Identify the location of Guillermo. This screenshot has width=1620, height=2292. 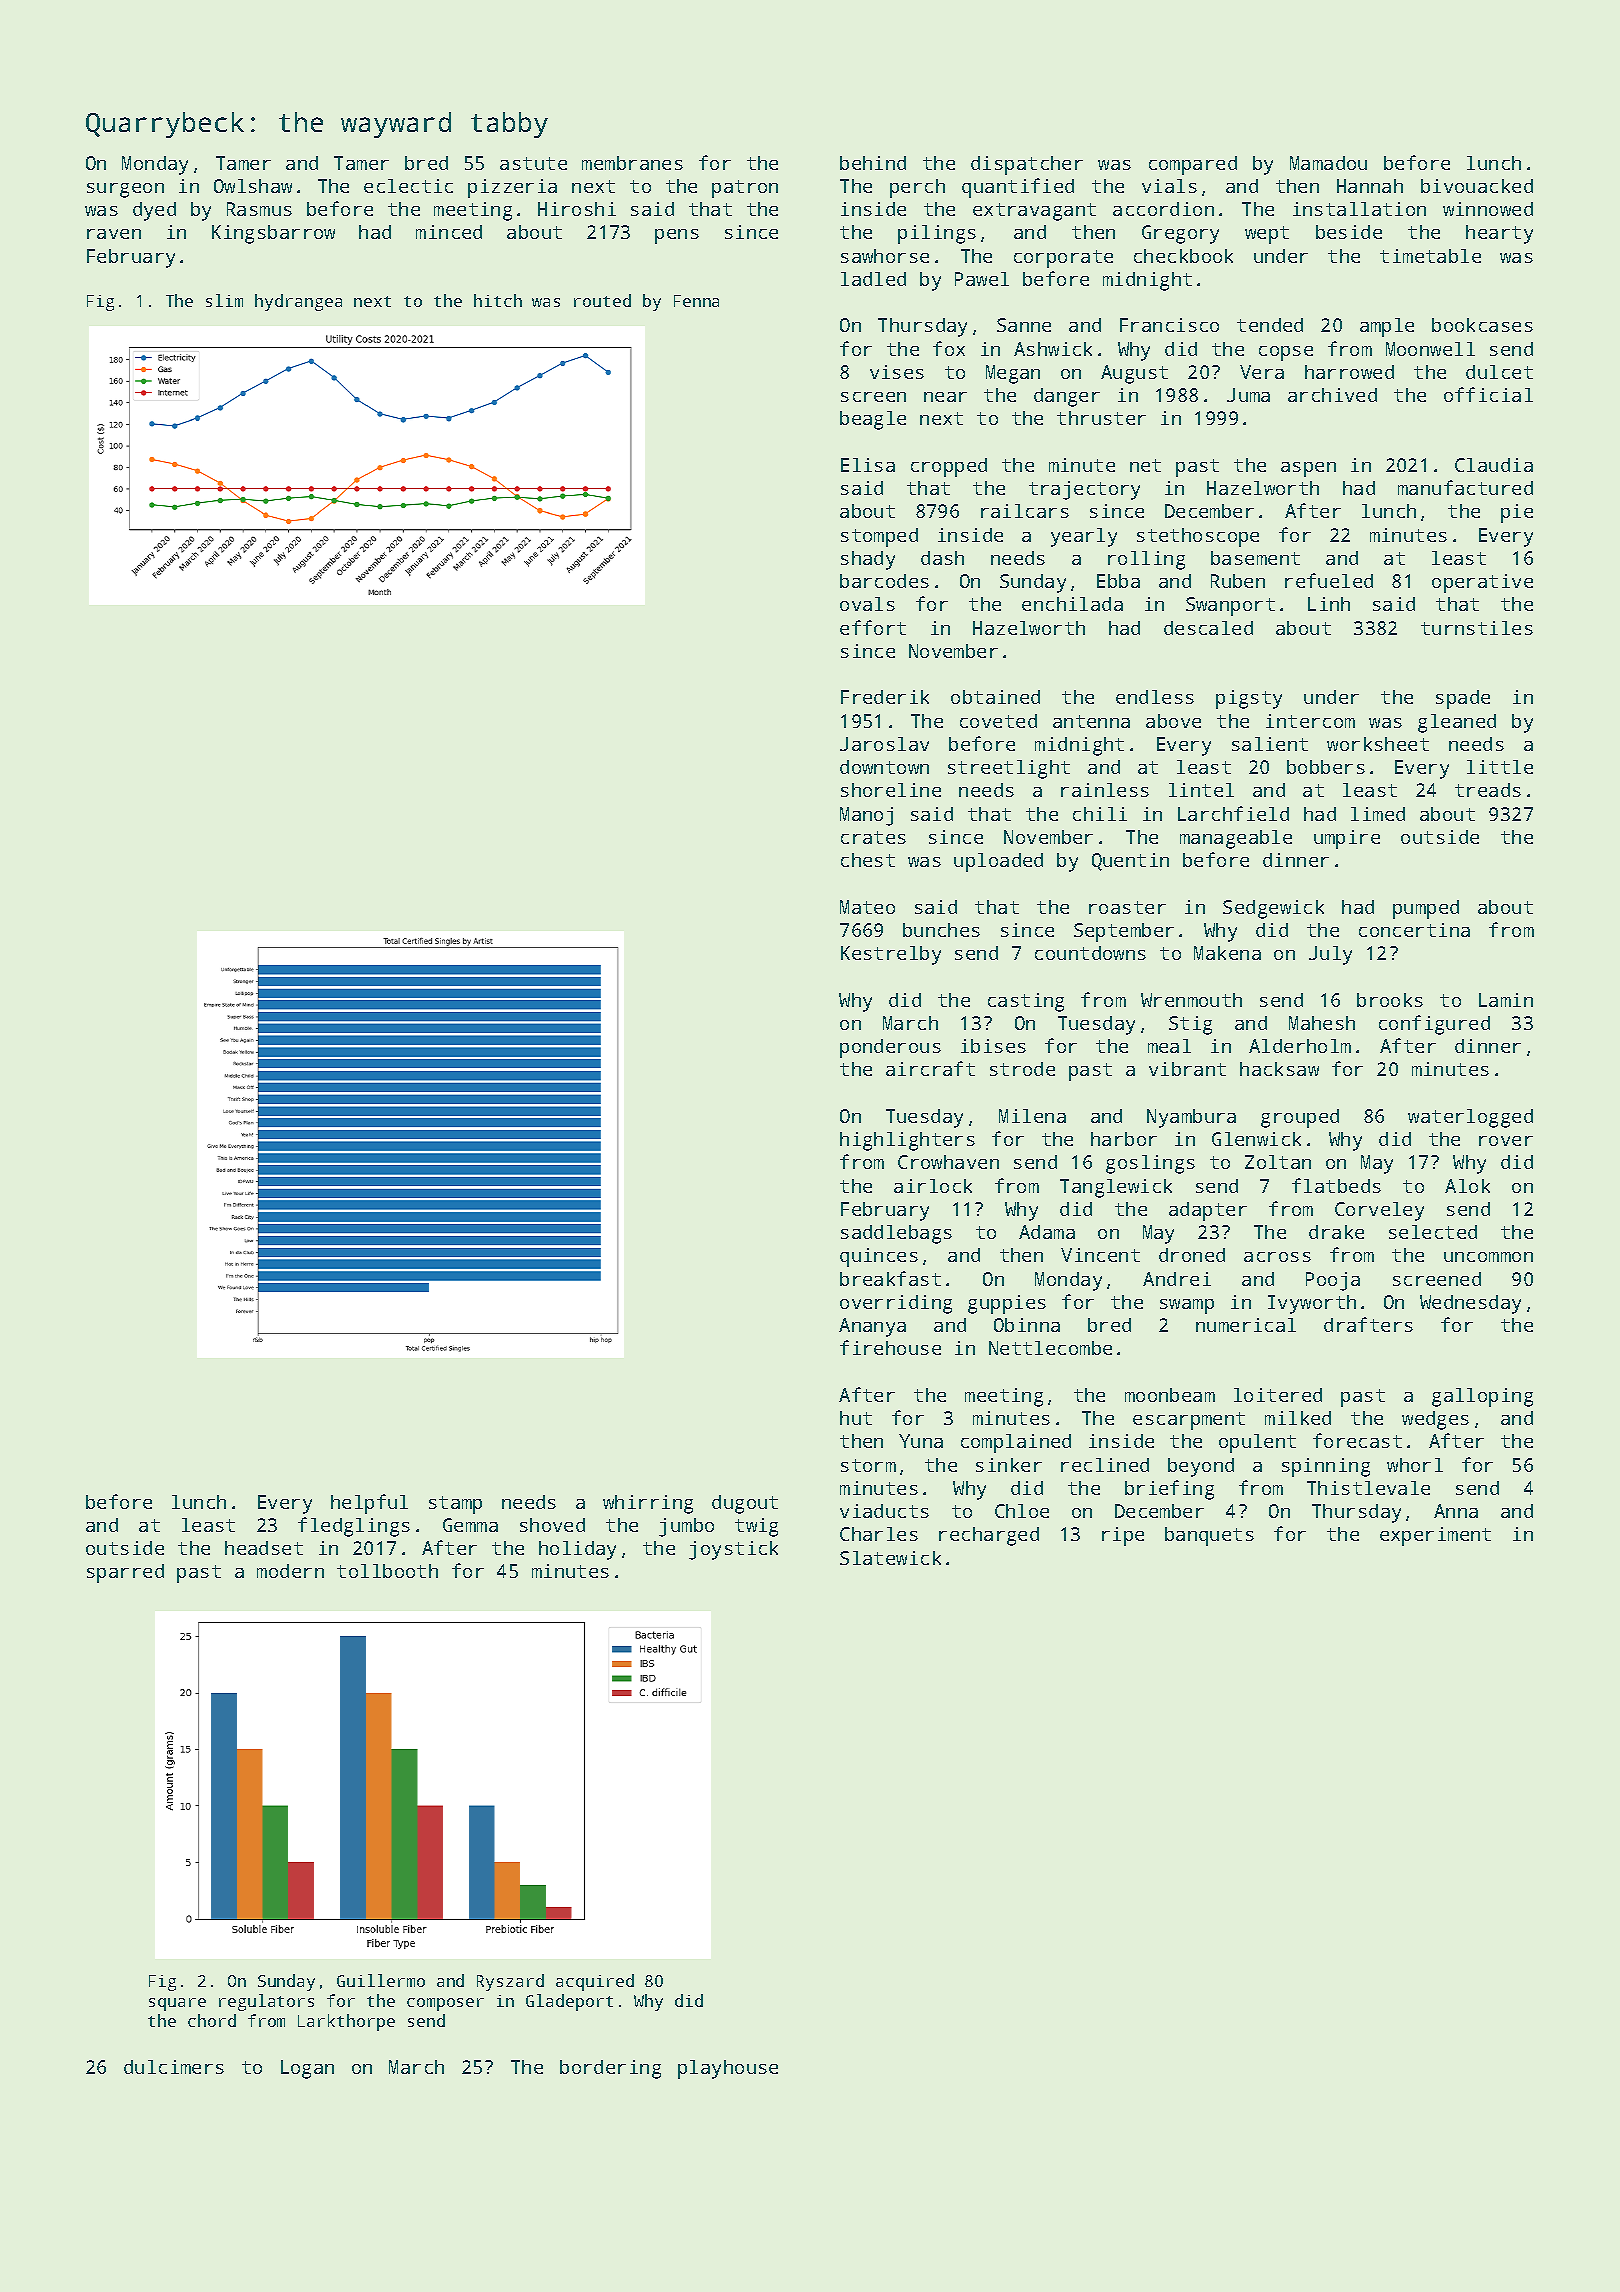
(381, 1980).
